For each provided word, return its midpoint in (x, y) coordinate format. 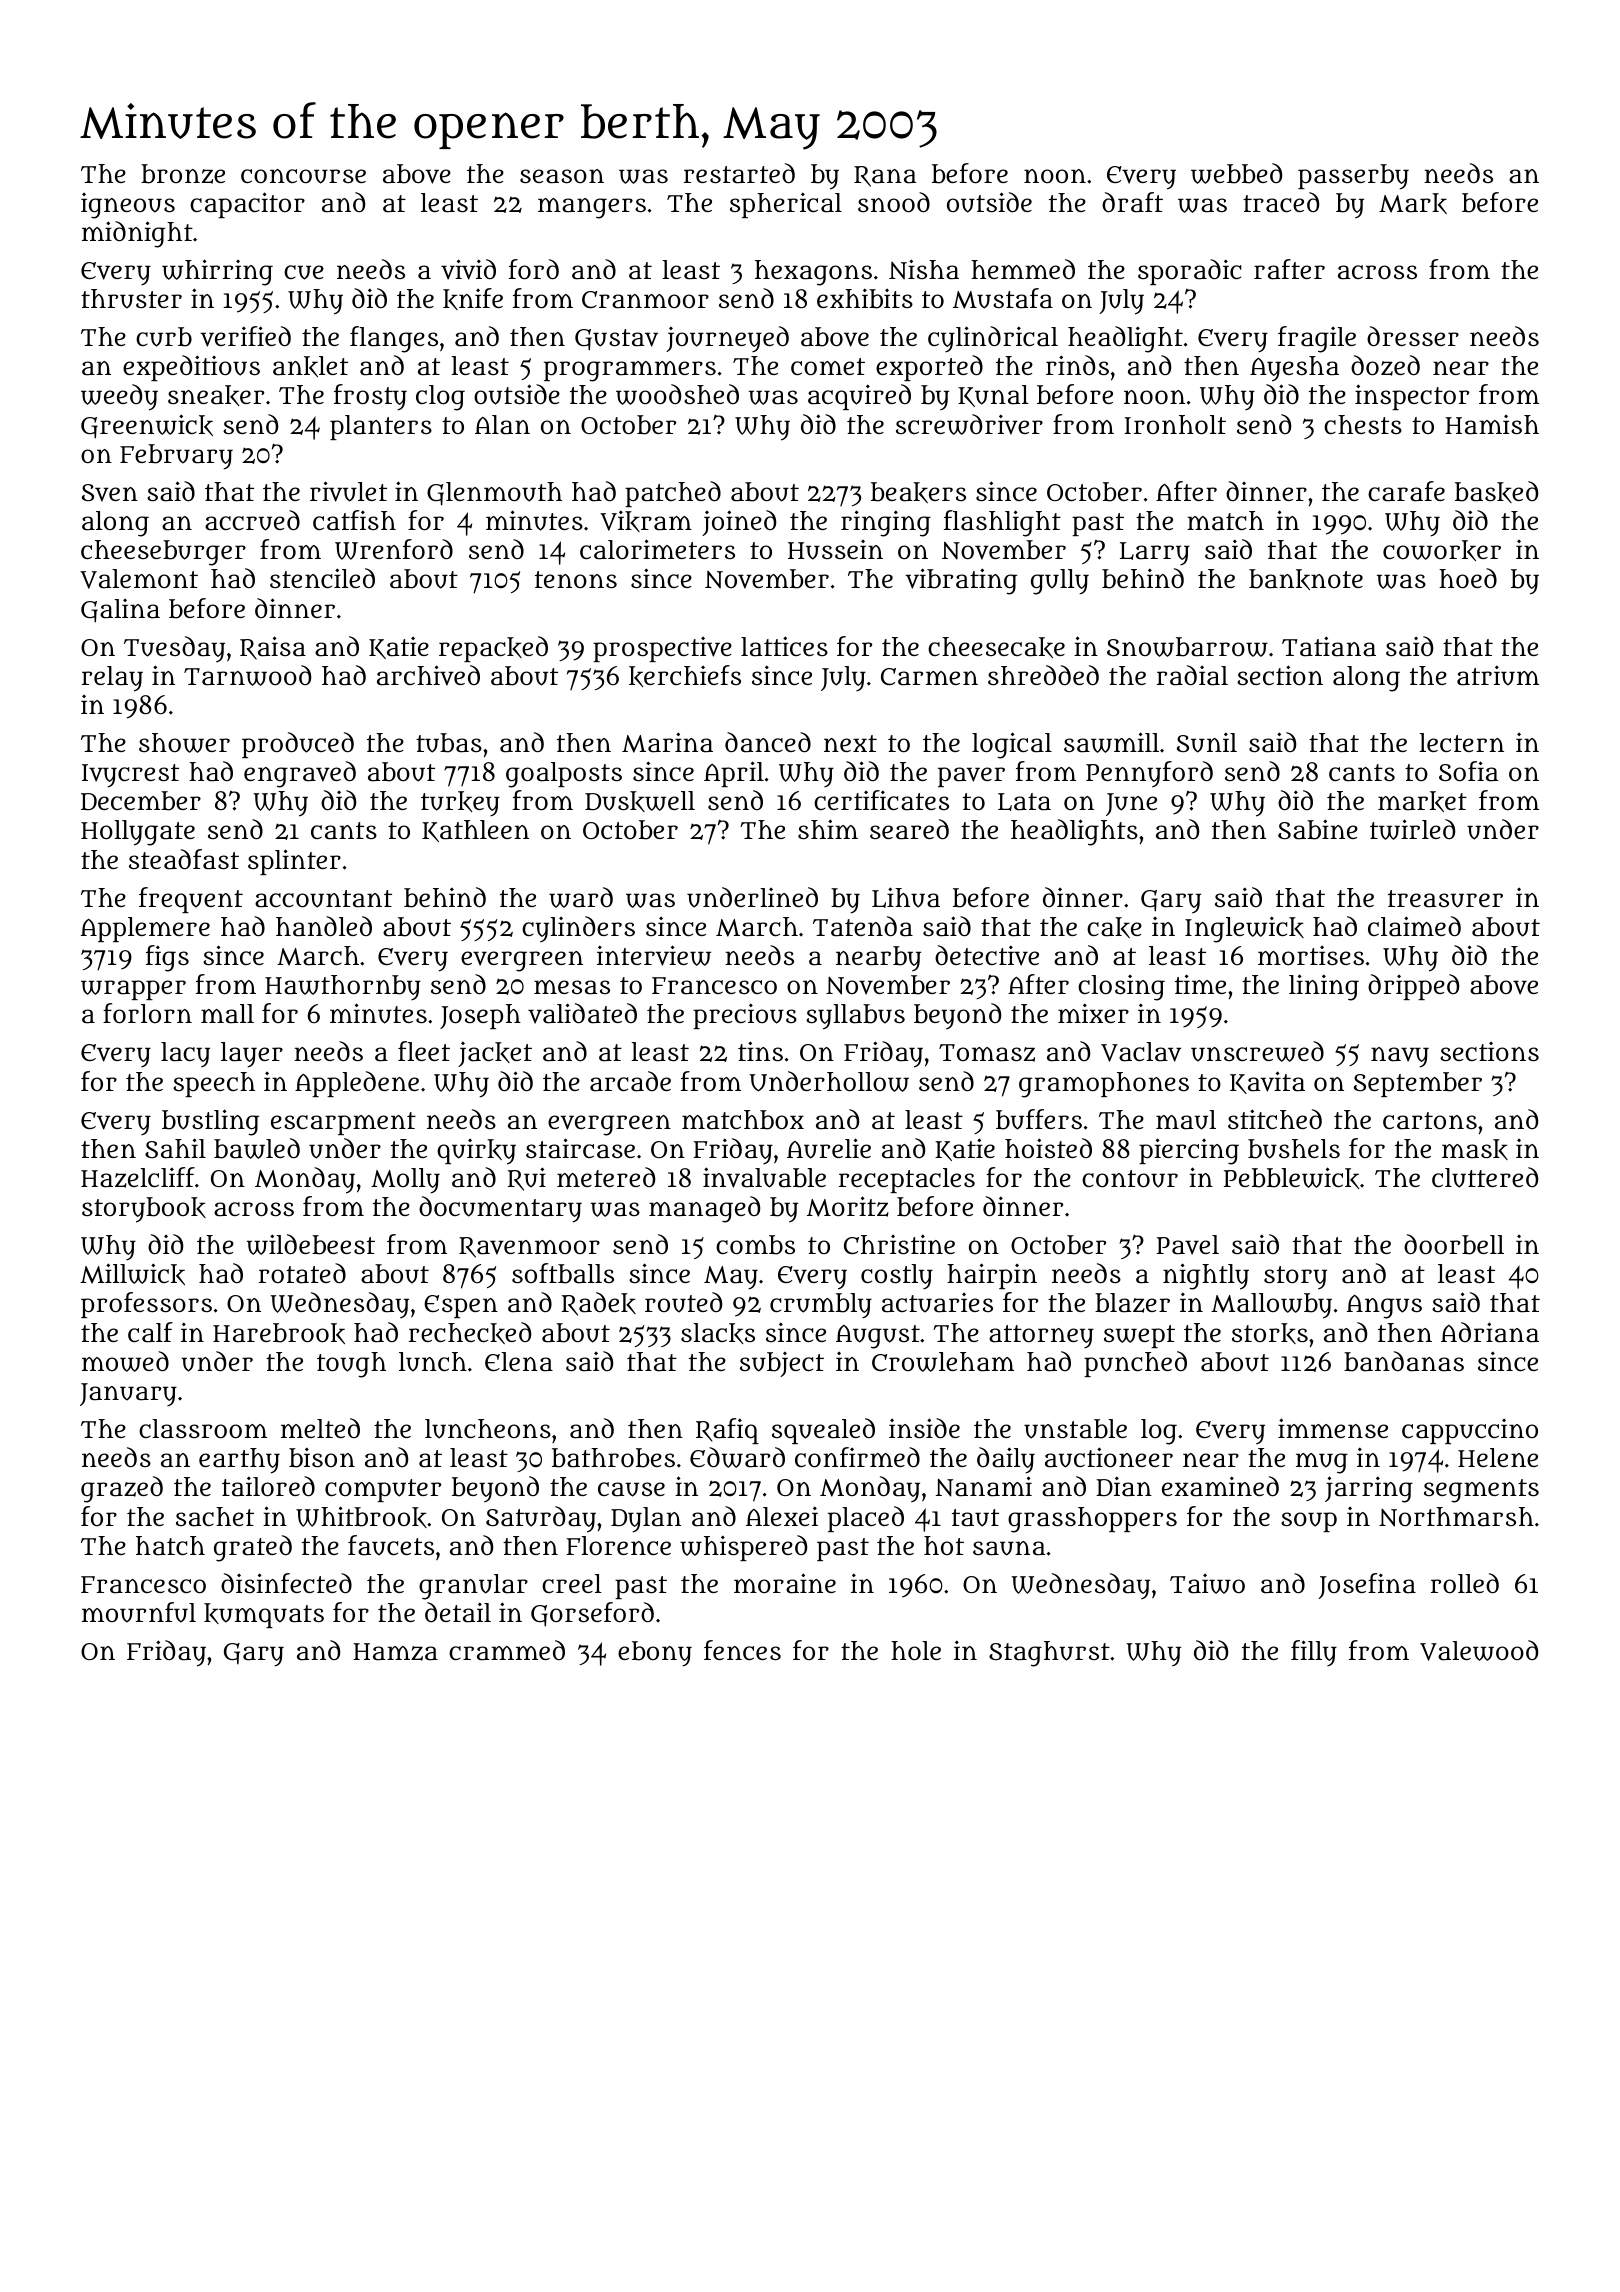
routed (683, 1302)
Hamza (395, 1652)
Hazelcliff (138, 1177)
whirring (217, 272)
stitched (1275, 1119)
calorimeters (657, 549)
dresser (1413, 336)
